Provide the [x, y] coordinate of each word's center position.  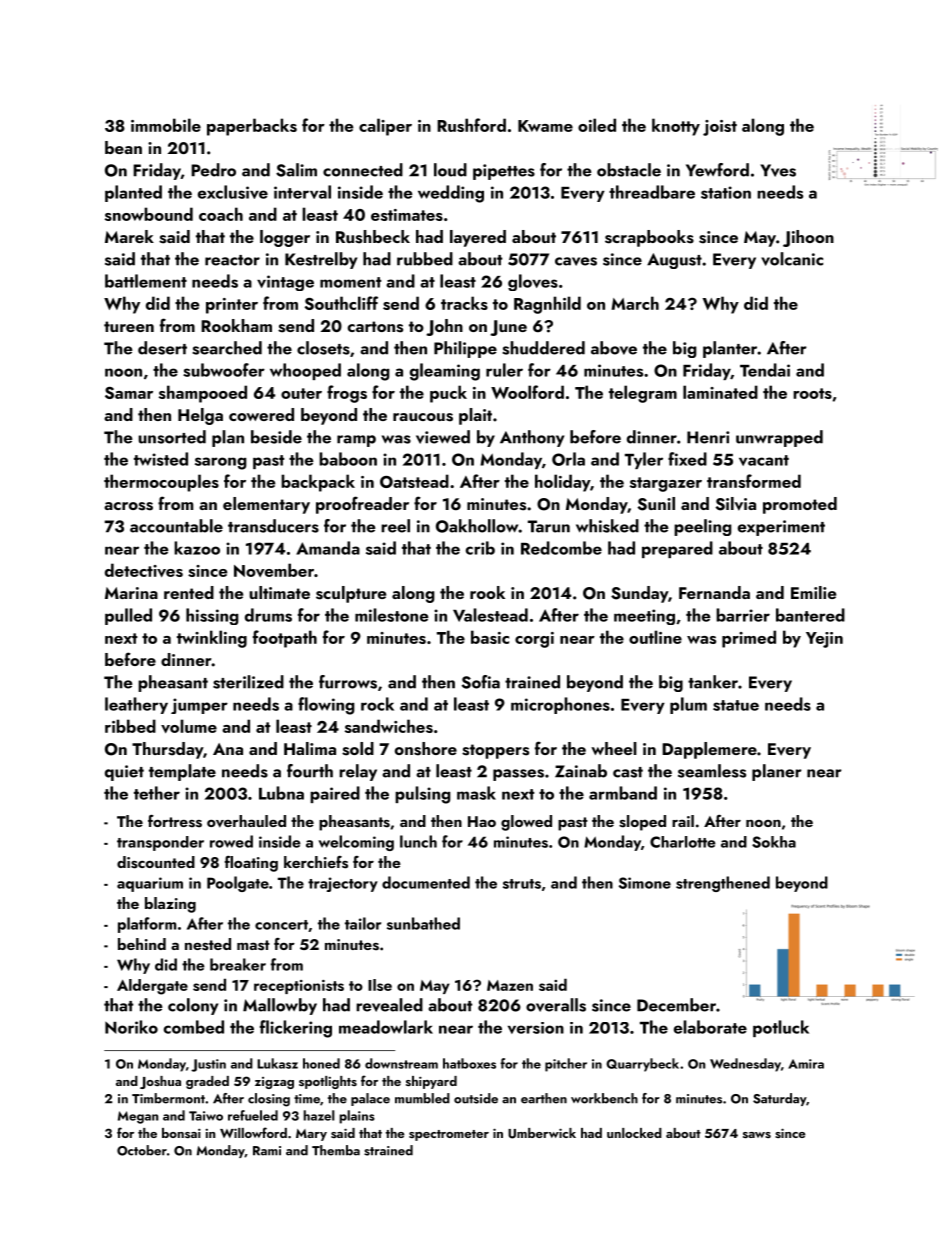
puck [448, 394]
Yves [778, 170]
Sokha [774, 842]
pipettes [504, 172]
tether [157, 793]
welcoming [356, 843]
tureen [129, 326]
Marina [131, 593]
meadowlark [386, 1027]
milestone [392, 615]
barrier [743, 615]
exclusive [233, 192]
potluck [781, 1028]
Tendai [765, 370]
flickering [296, 1029]
